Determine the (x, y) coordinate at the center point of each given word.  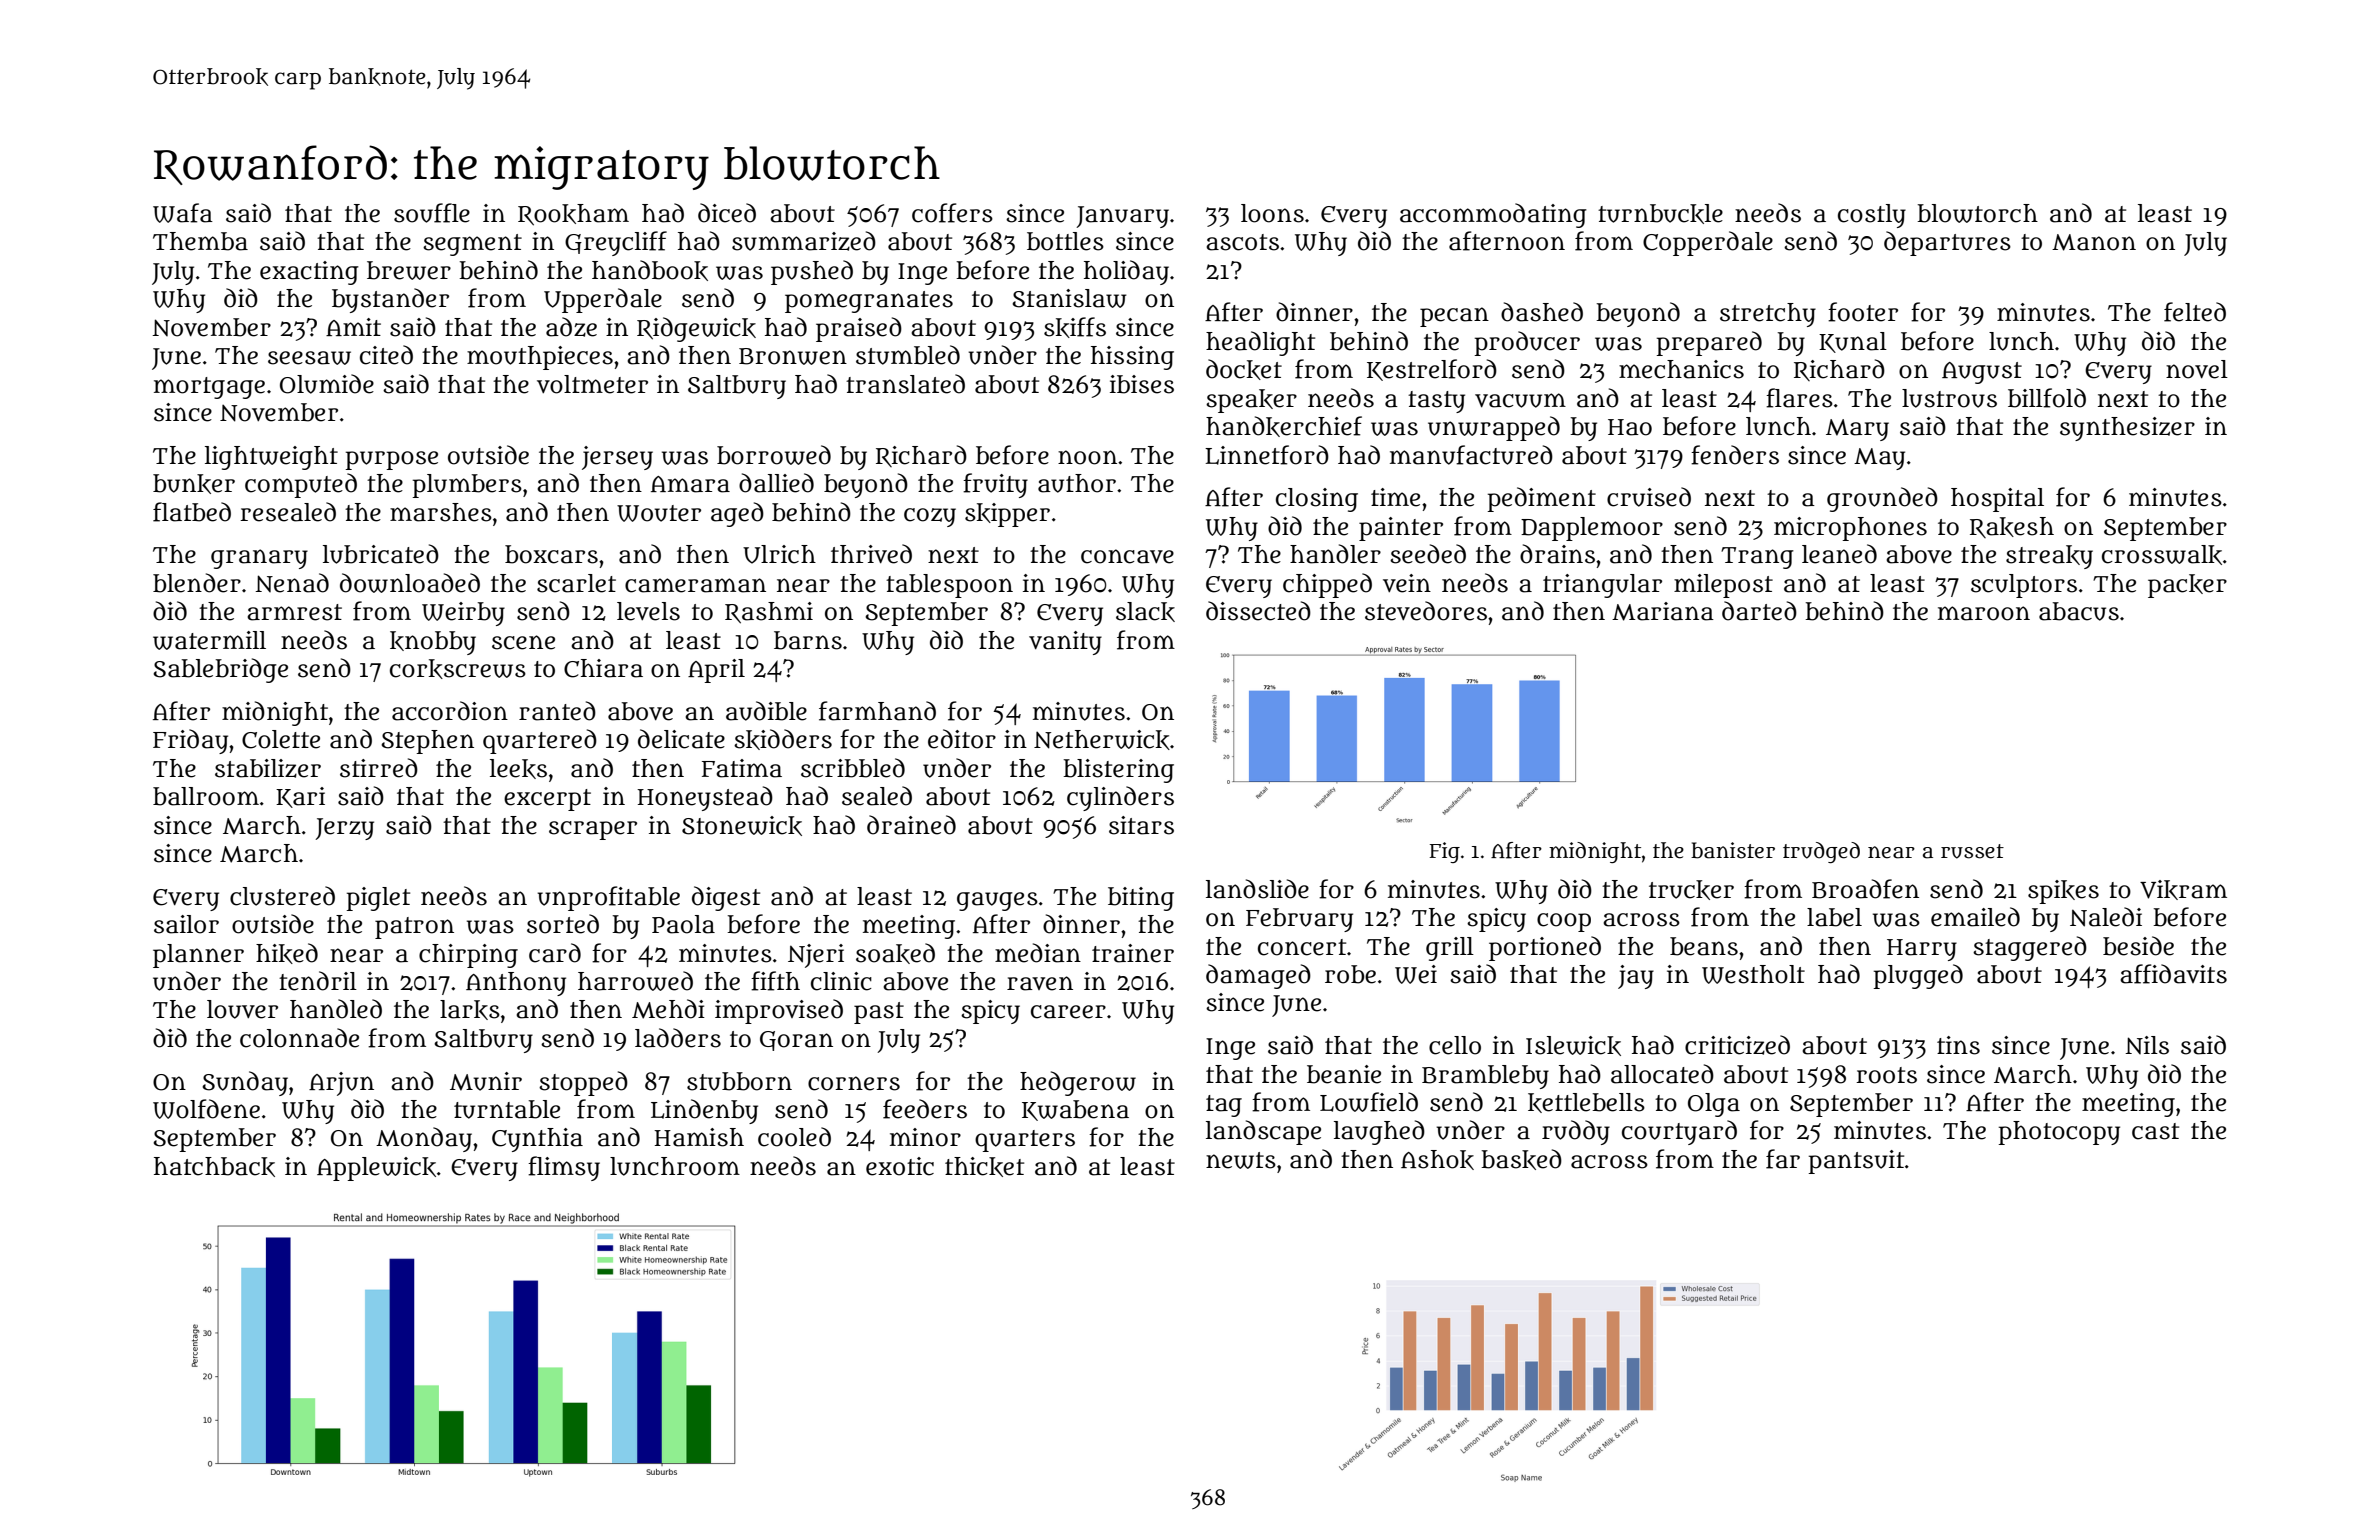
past (879, 1013)
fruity (995, 485)
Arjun (341, 1084)
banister (1733, 850)
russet (1972, 851)
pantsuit (1856, 1162)
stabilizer (268, 768)
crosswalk (2162, 555)
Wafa (183, 213)
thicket (984, 1167)
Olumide (327, 384)
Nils (2147, 1045)
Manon (2094, 242)
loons (1272, 213)
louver (242, 1009)
